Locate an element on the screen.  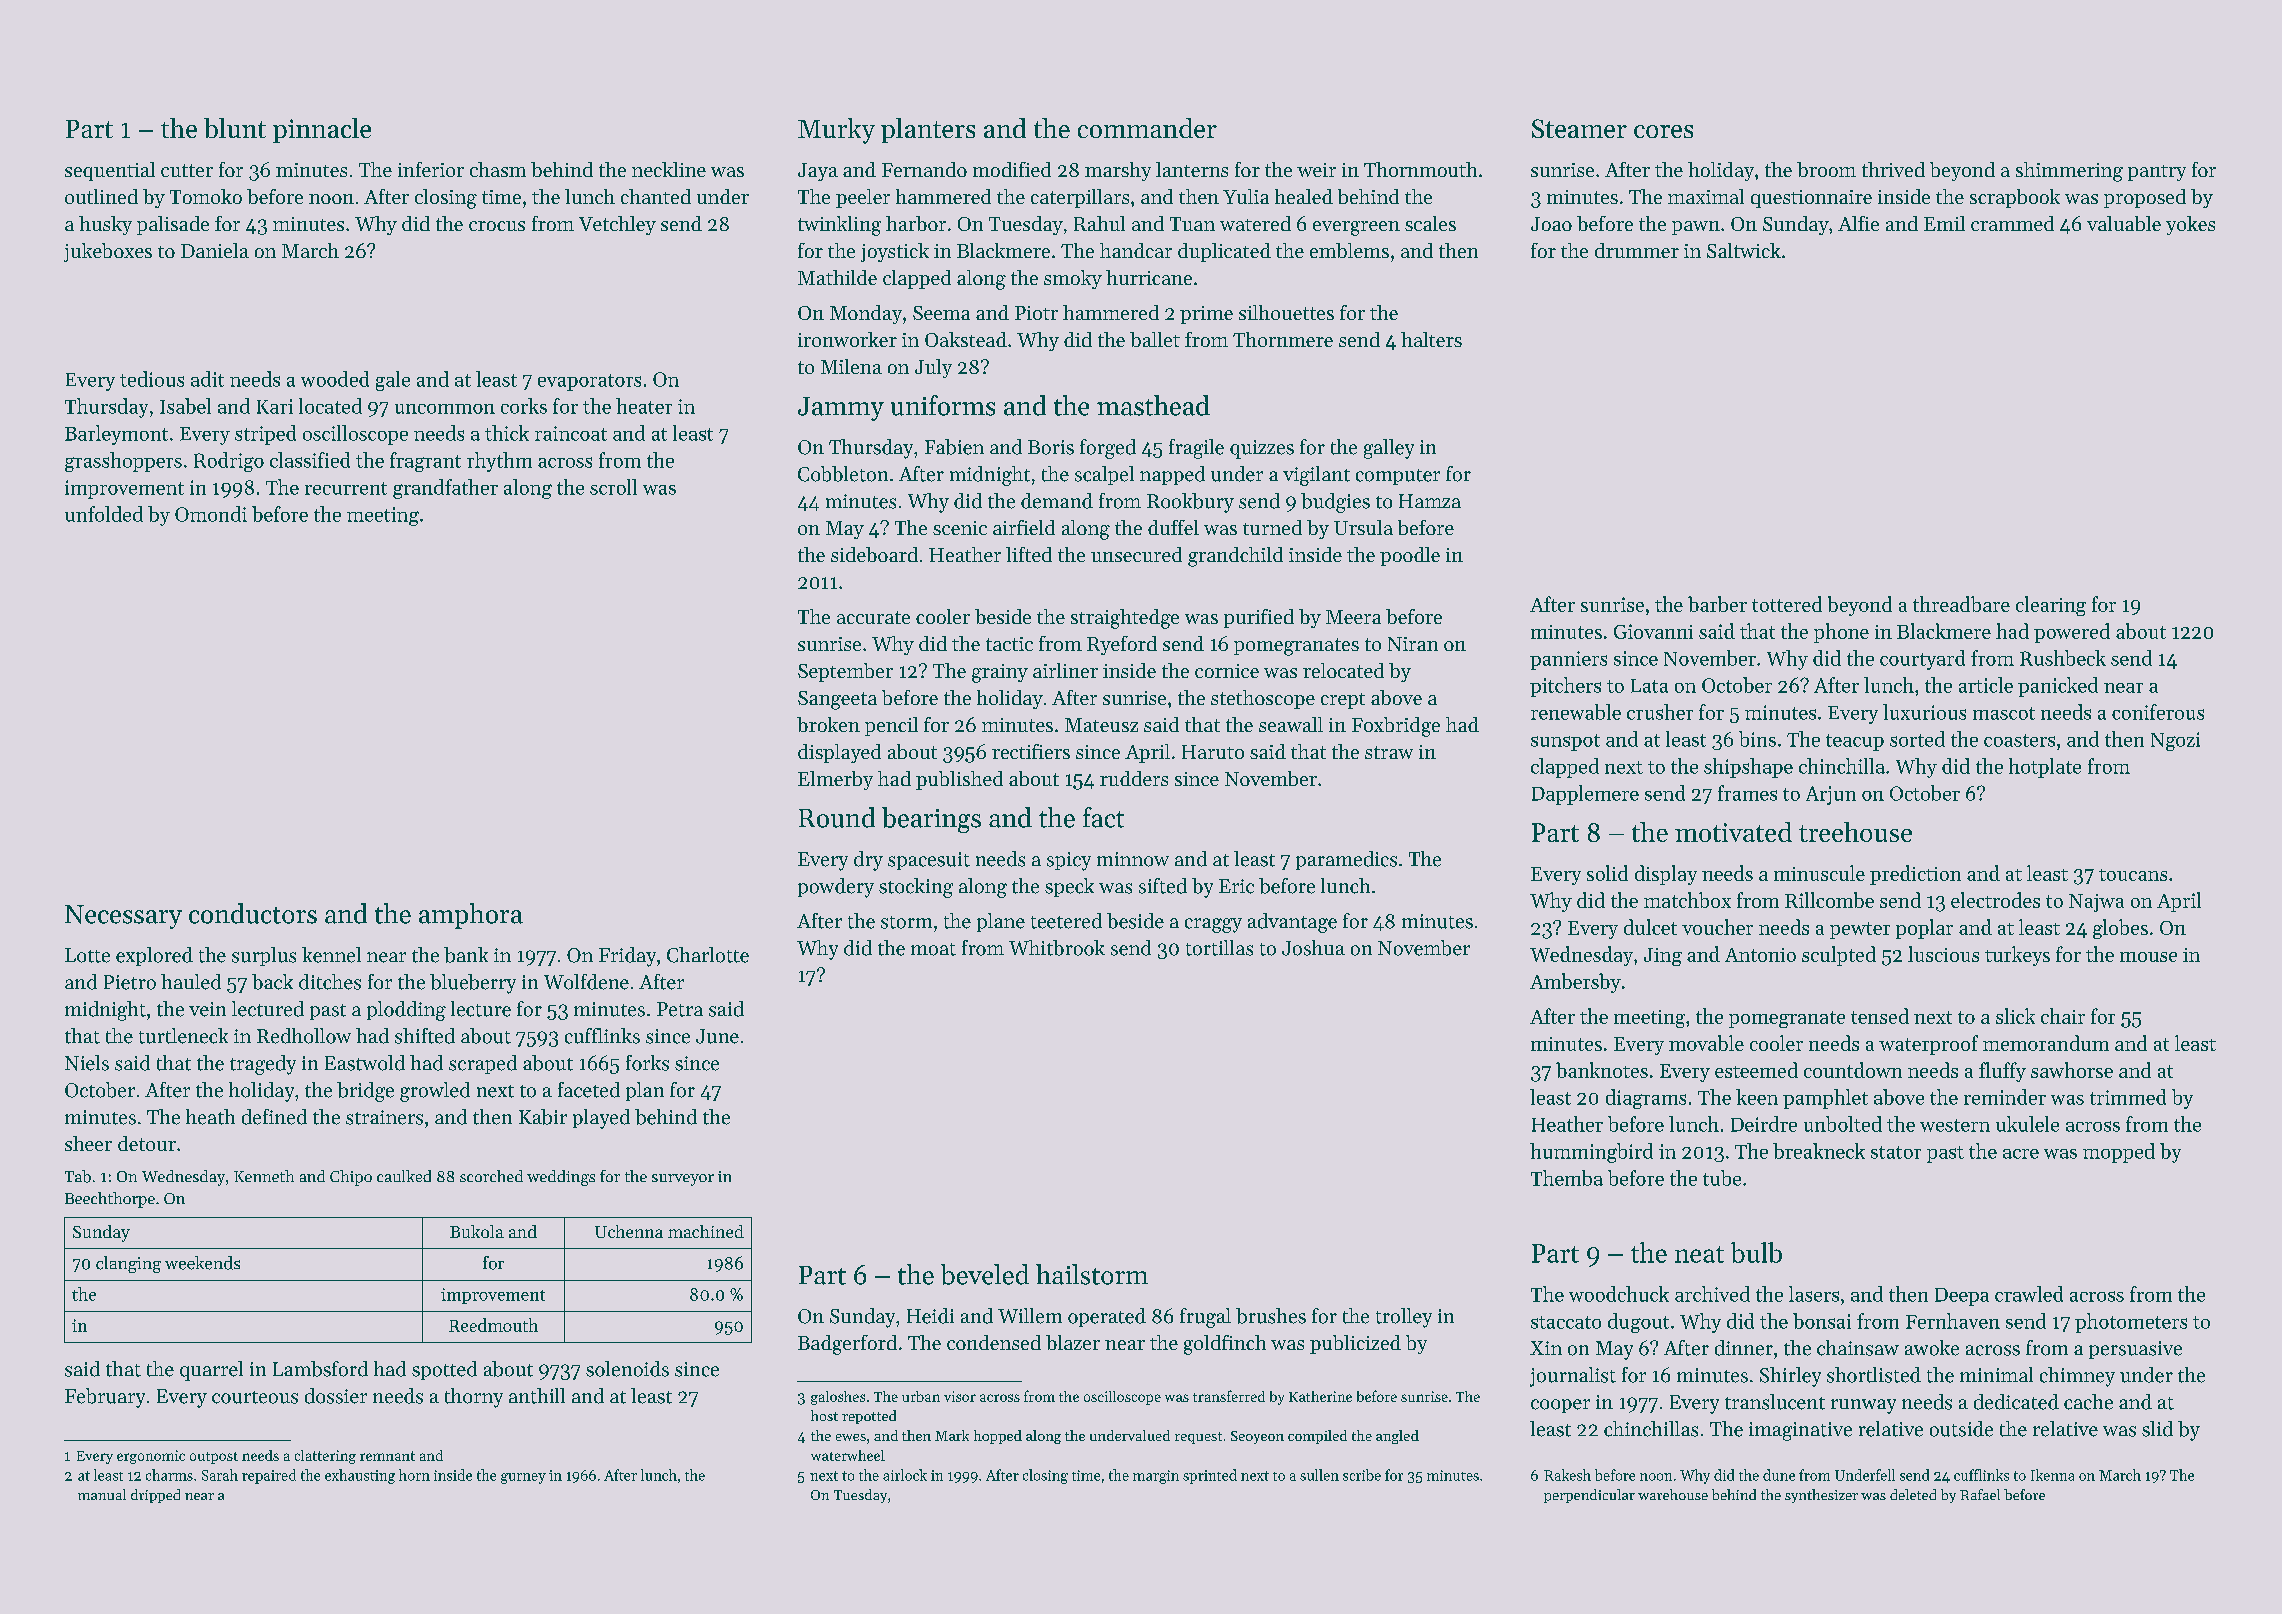
pinnacle is located at coordinates (322, 130).
